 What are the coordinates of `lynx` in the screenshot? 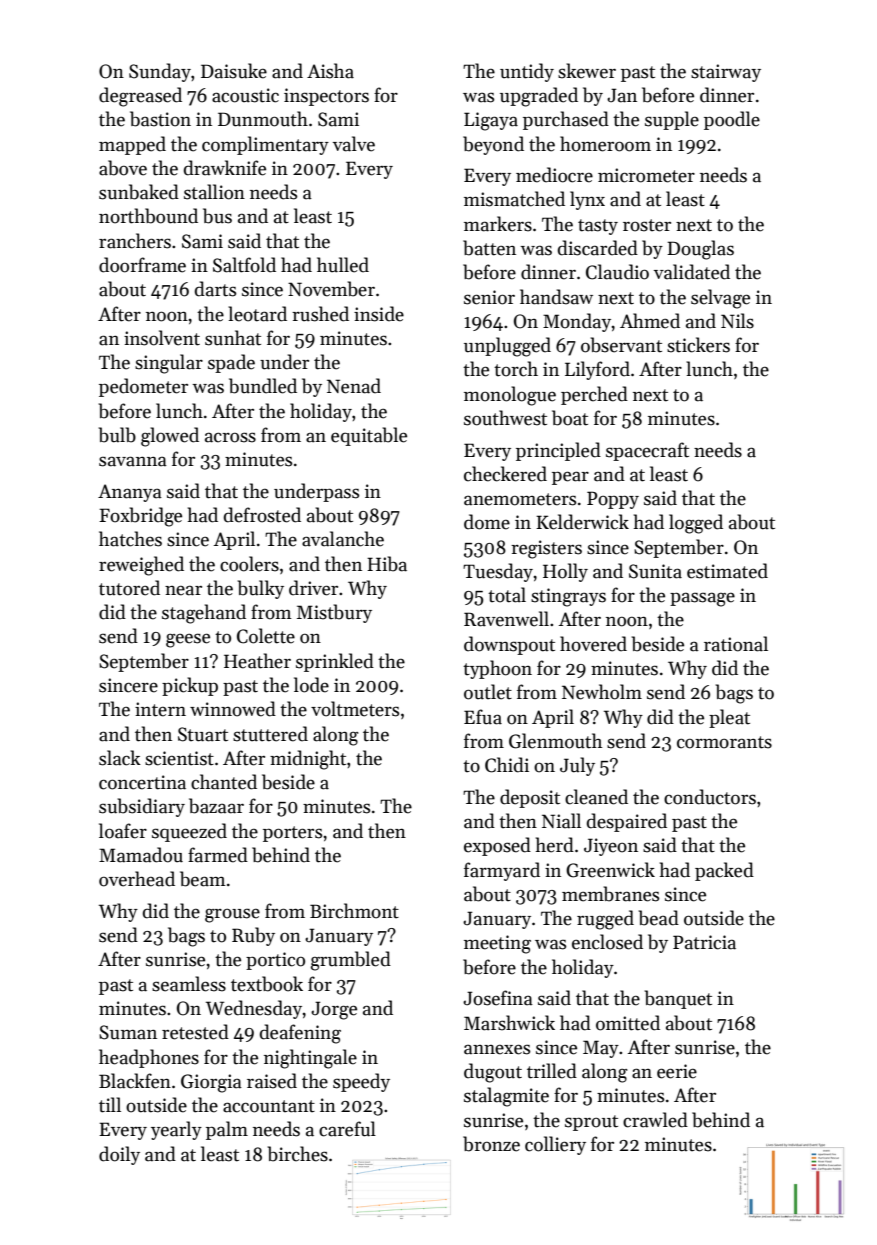 It's located at (587, 200).
